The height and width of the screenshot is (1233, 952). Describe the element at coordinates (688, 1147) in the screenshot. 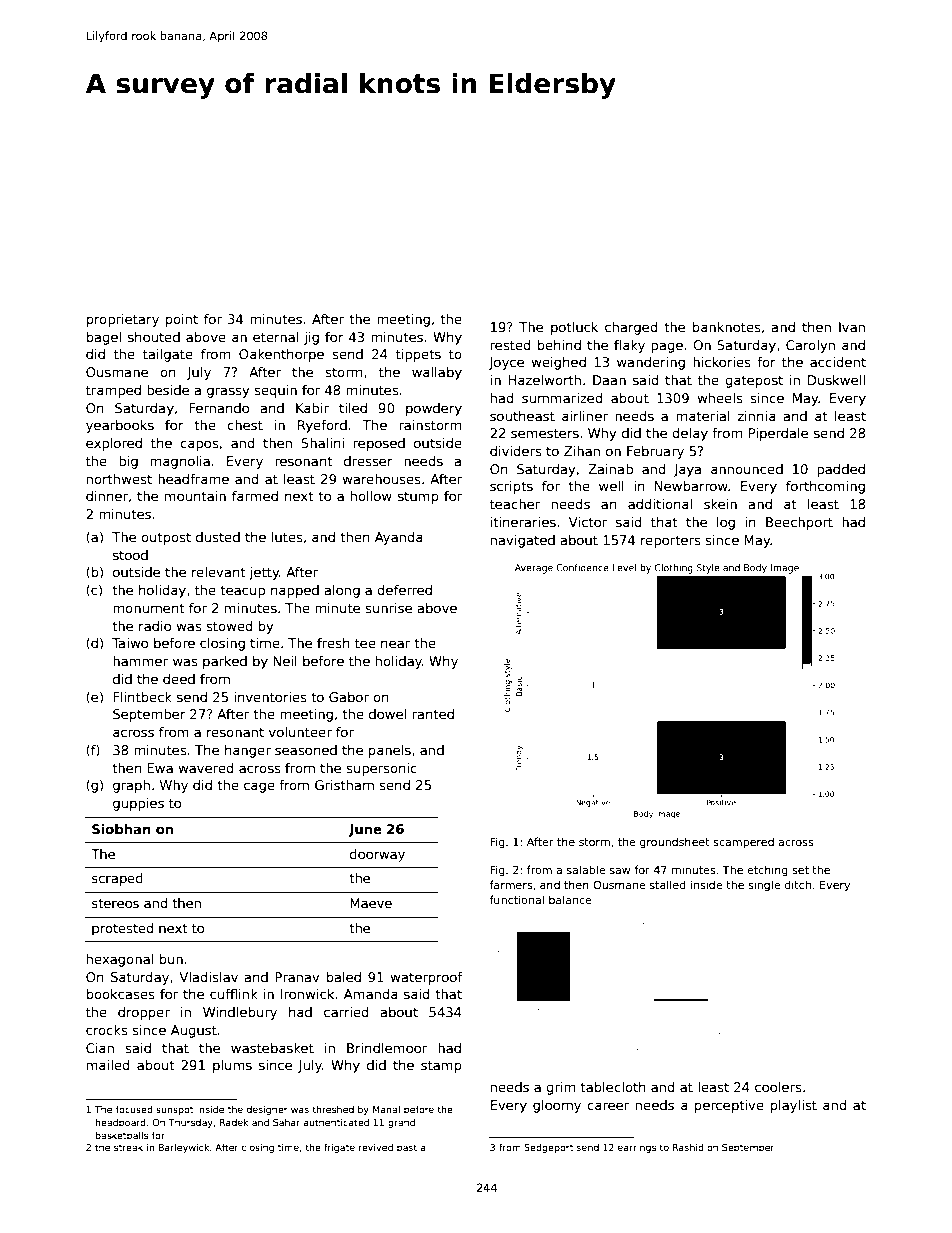

I see `Rashid` at that location.
